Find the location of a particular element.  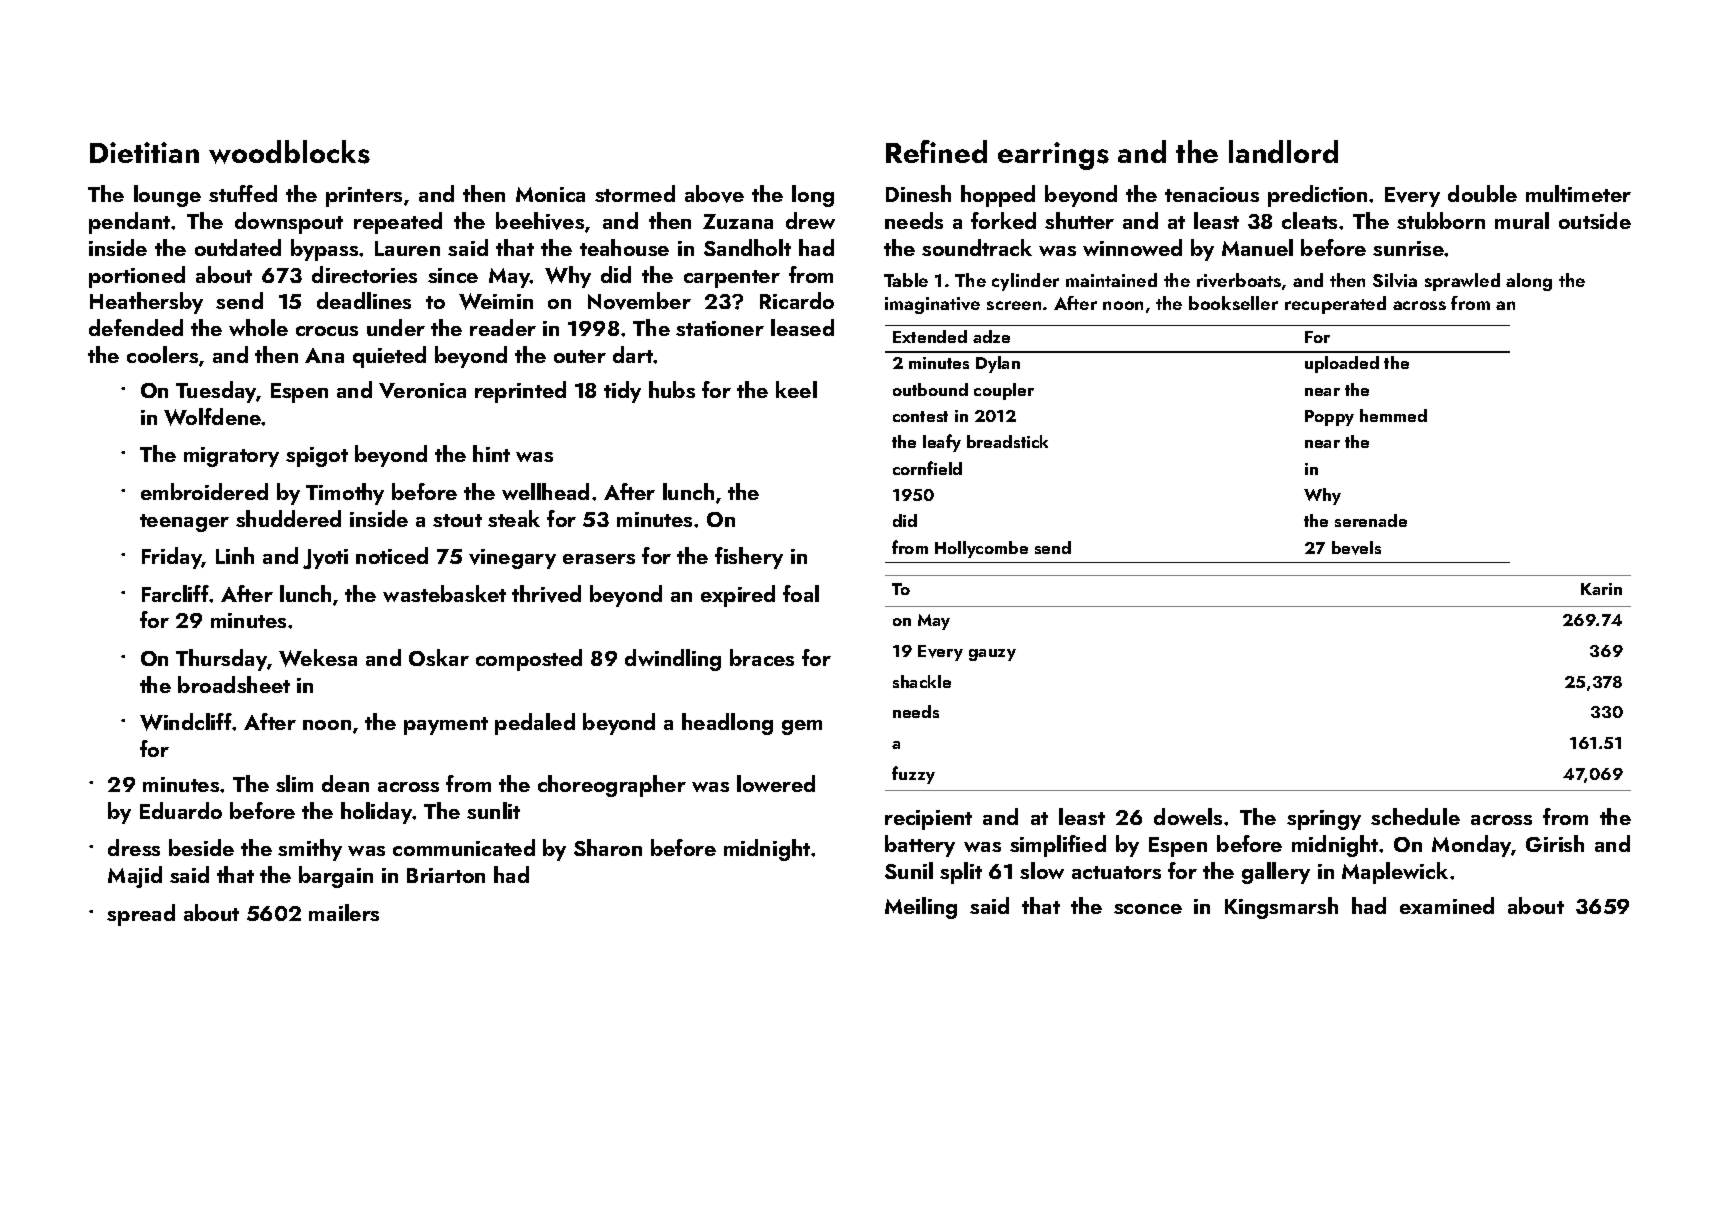

multimeter is located at coordinates (1578, 193).
